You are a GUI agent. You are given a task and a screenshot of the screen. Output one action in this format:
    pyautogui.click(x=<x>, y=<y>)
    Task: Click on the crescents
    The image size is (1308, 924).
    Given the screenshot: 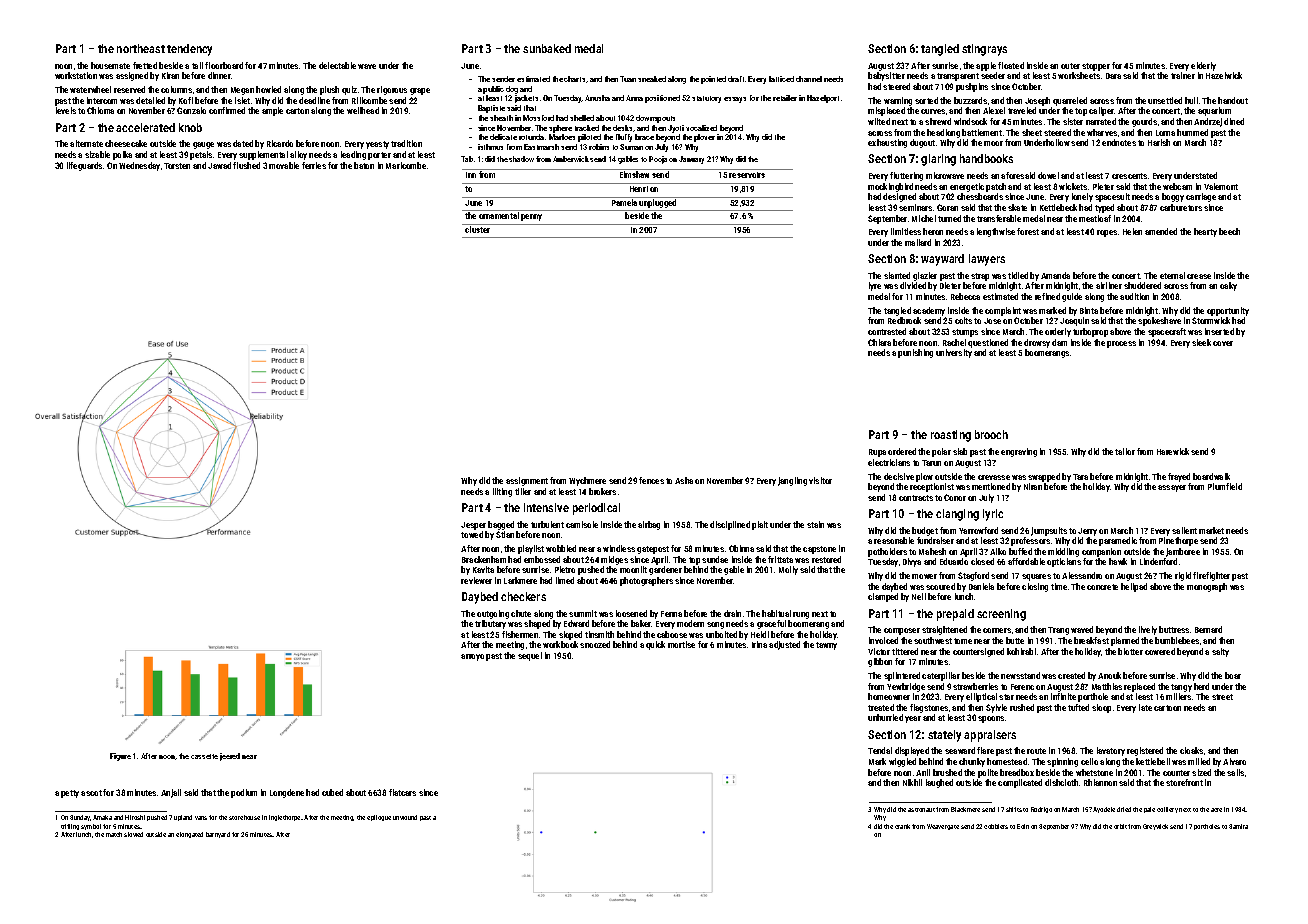 What is the action you would take?
    pyautogui.click(x=1129, y=176)
